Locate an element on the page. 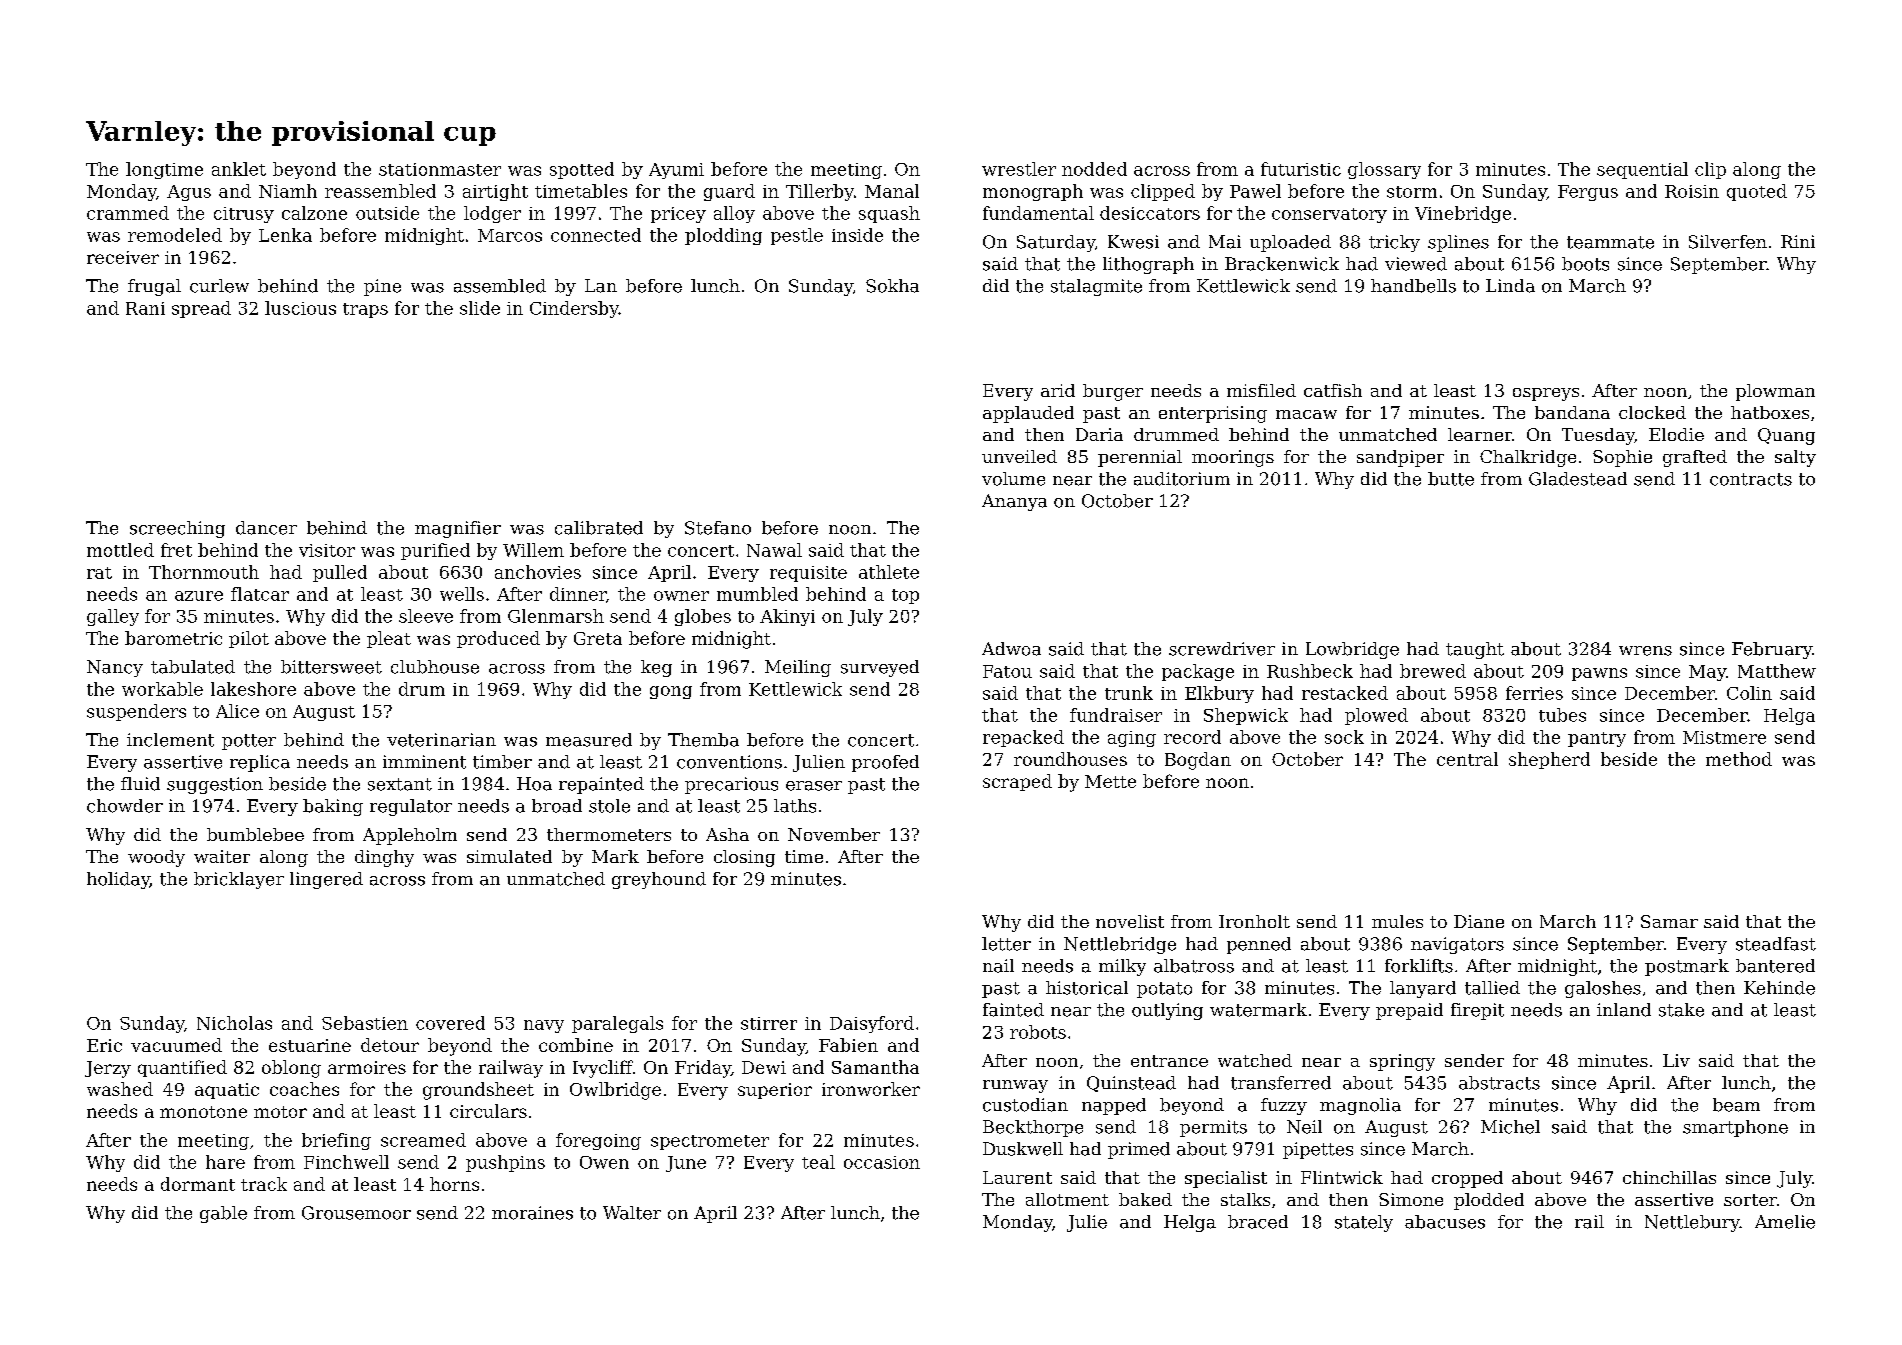 This document has height=1345, width=1902. galley is located at coordinates (113, 617).
